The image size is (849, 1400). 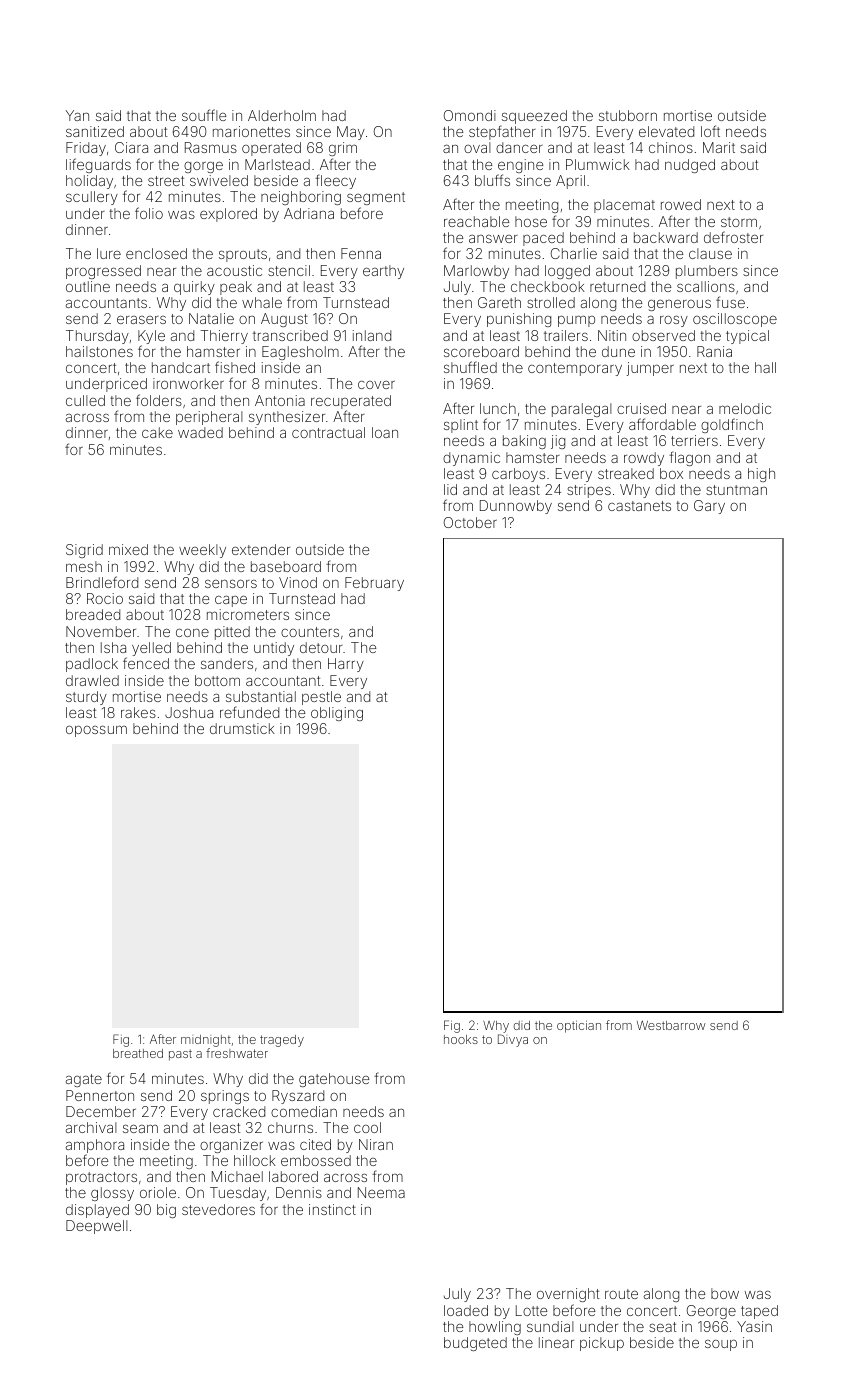 I want to click on pickup, so click(x=602, y=1344).
